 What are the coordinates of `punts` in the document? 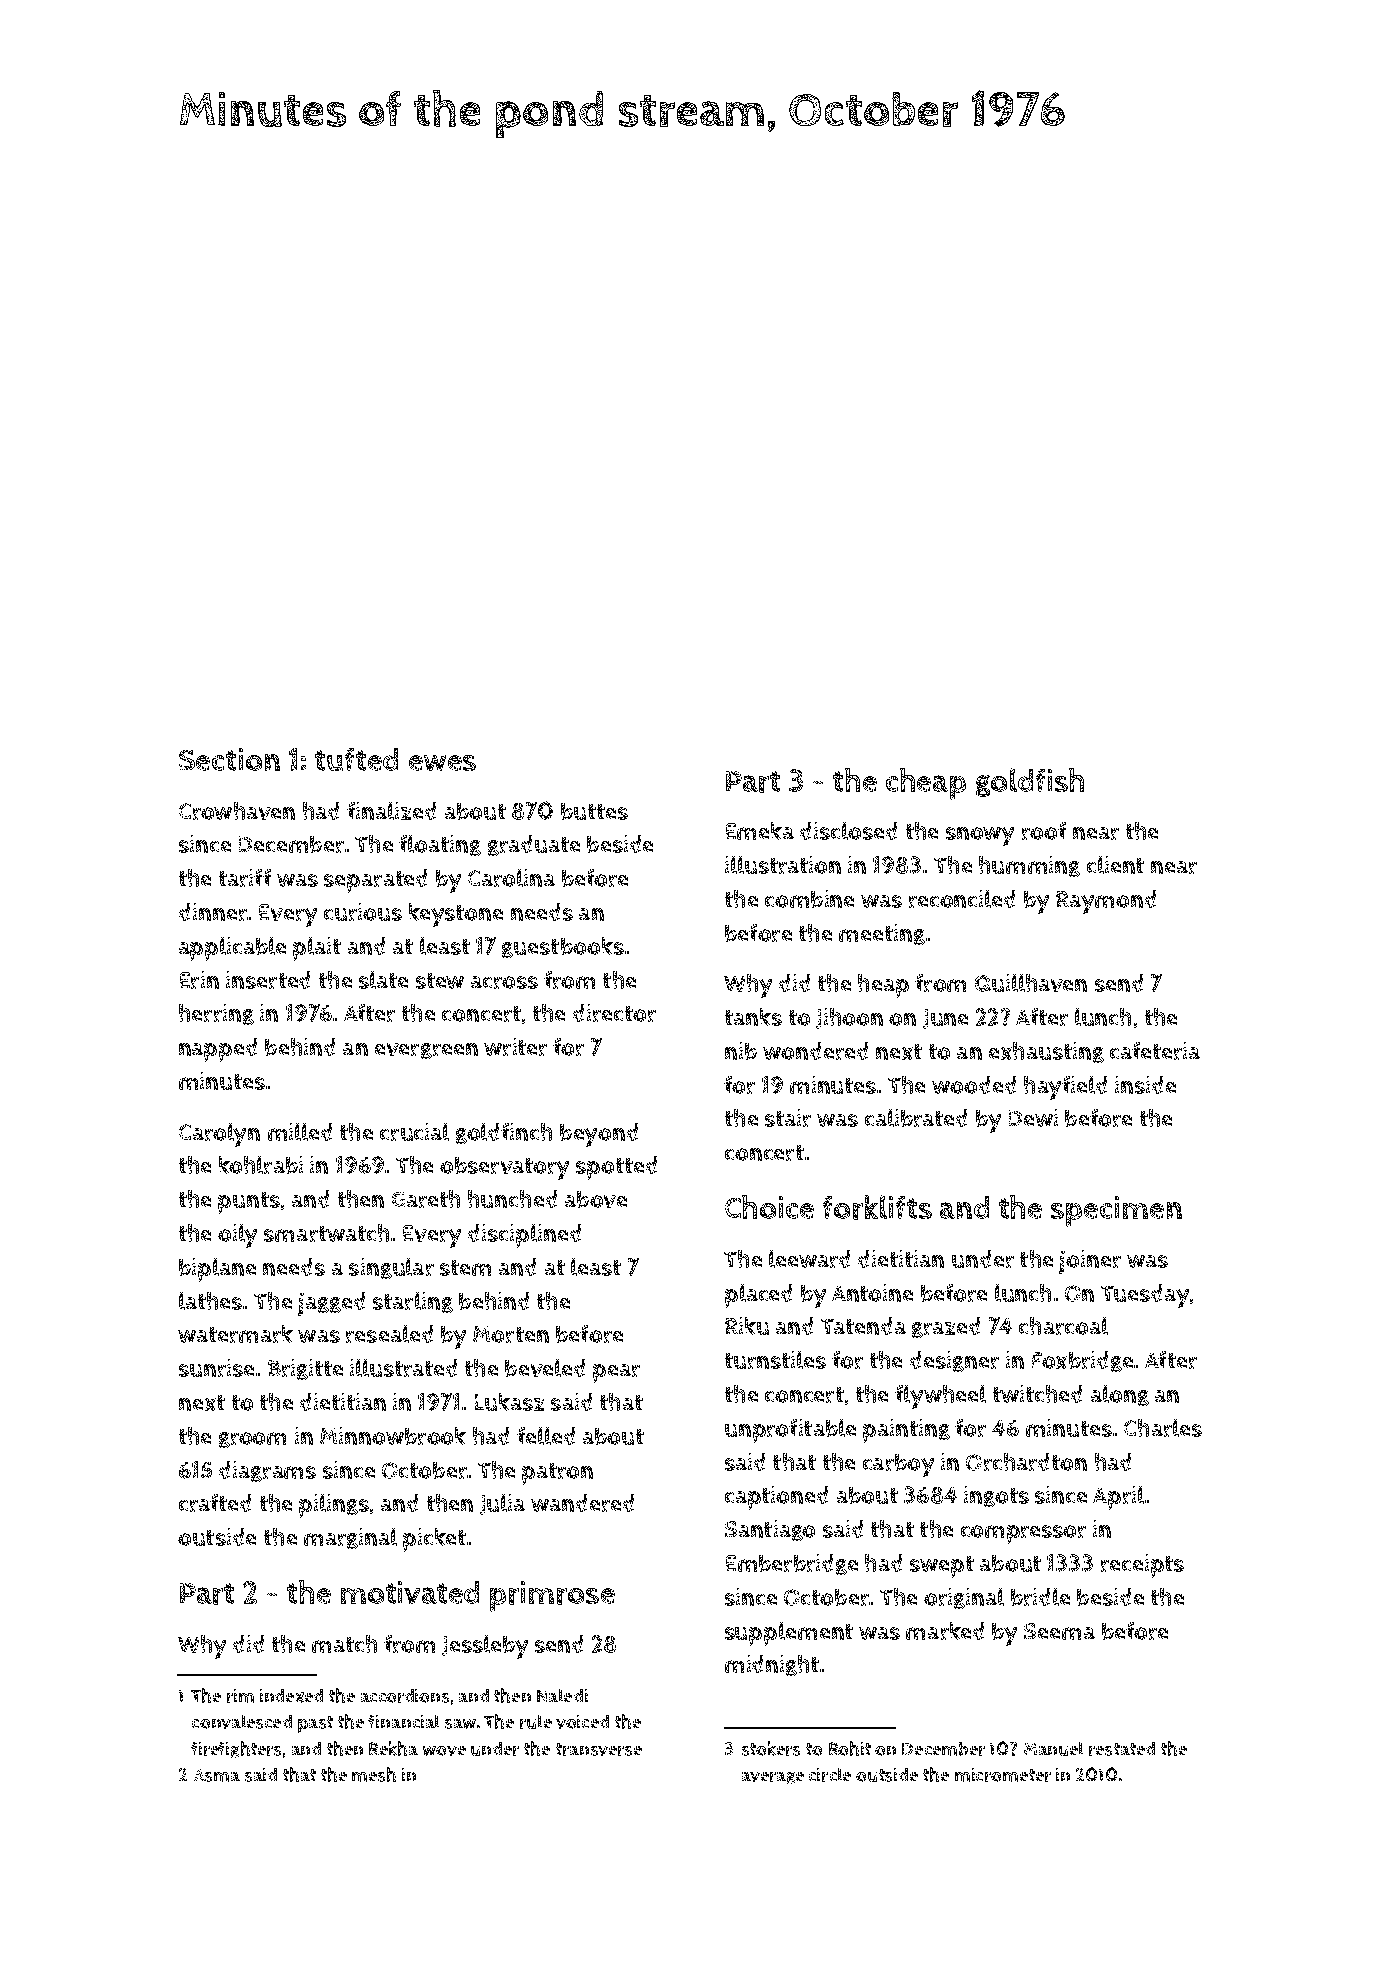 It's located at (249, 1203).
